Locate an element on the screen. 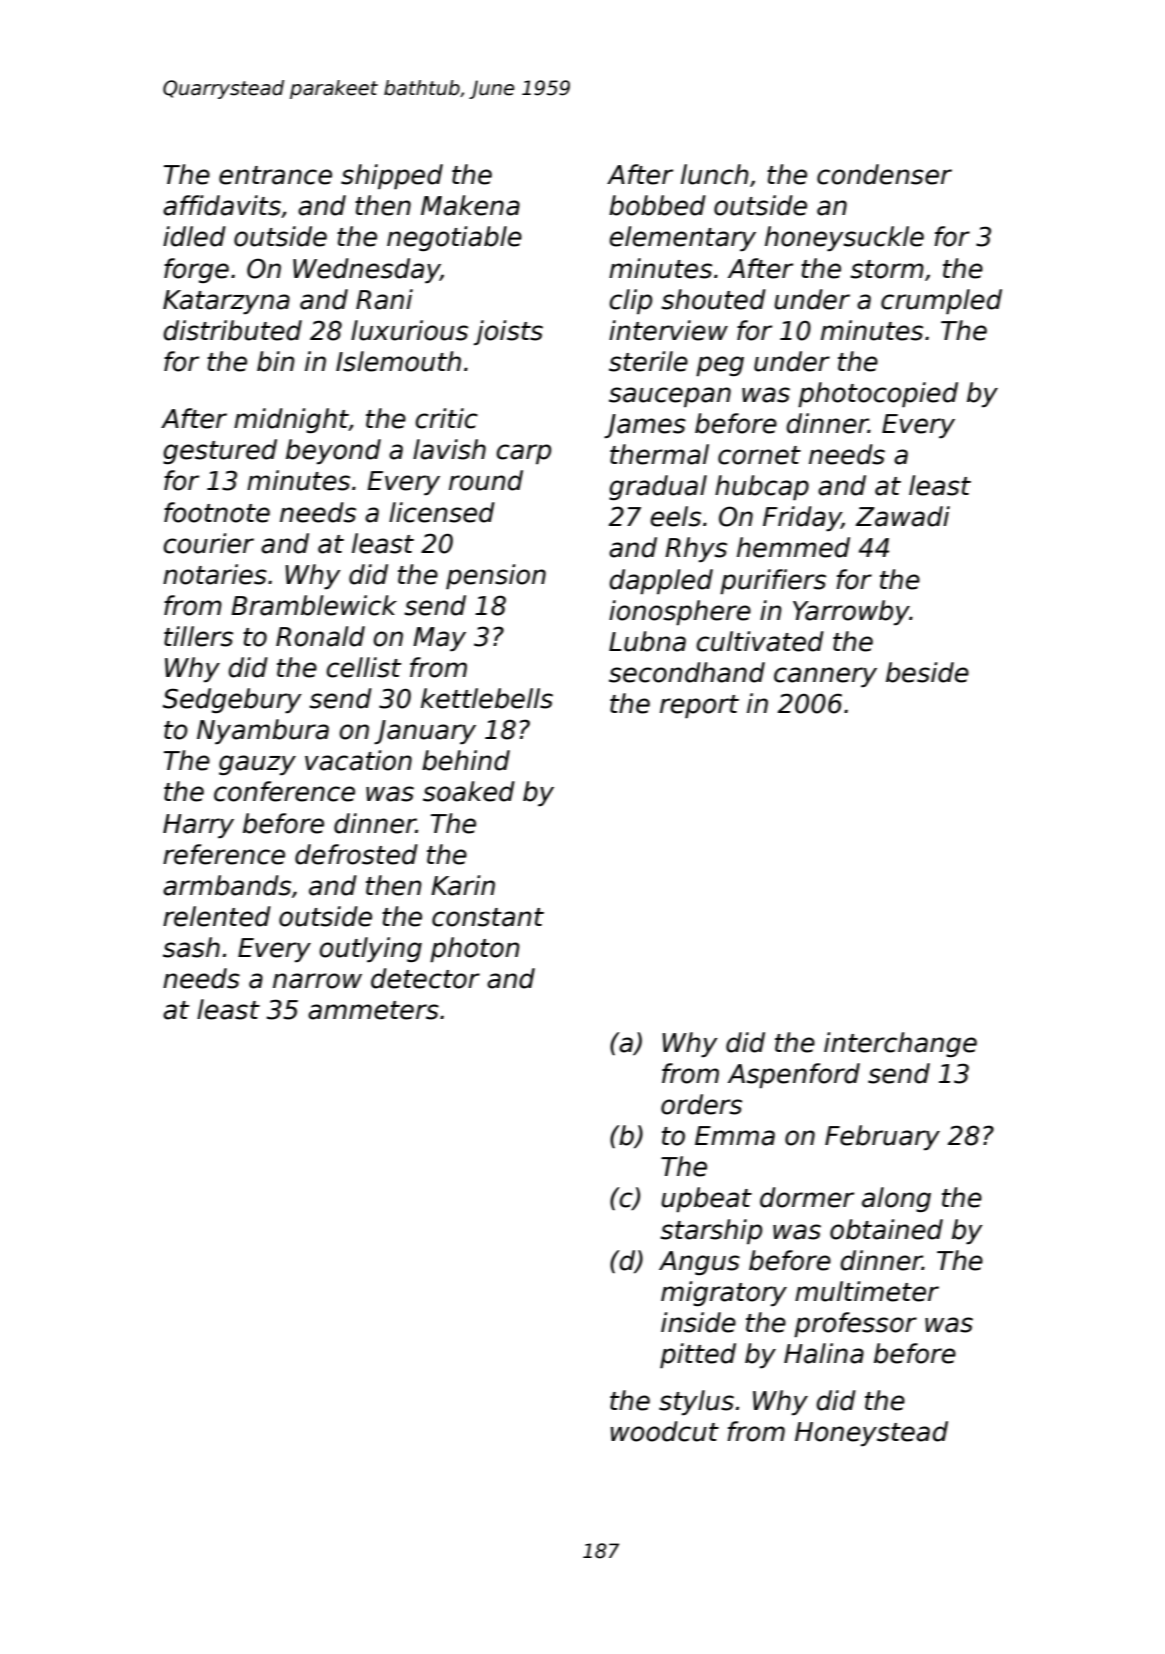 The image size is (1165, 1654). beside is located at coordinates (927, 672).
